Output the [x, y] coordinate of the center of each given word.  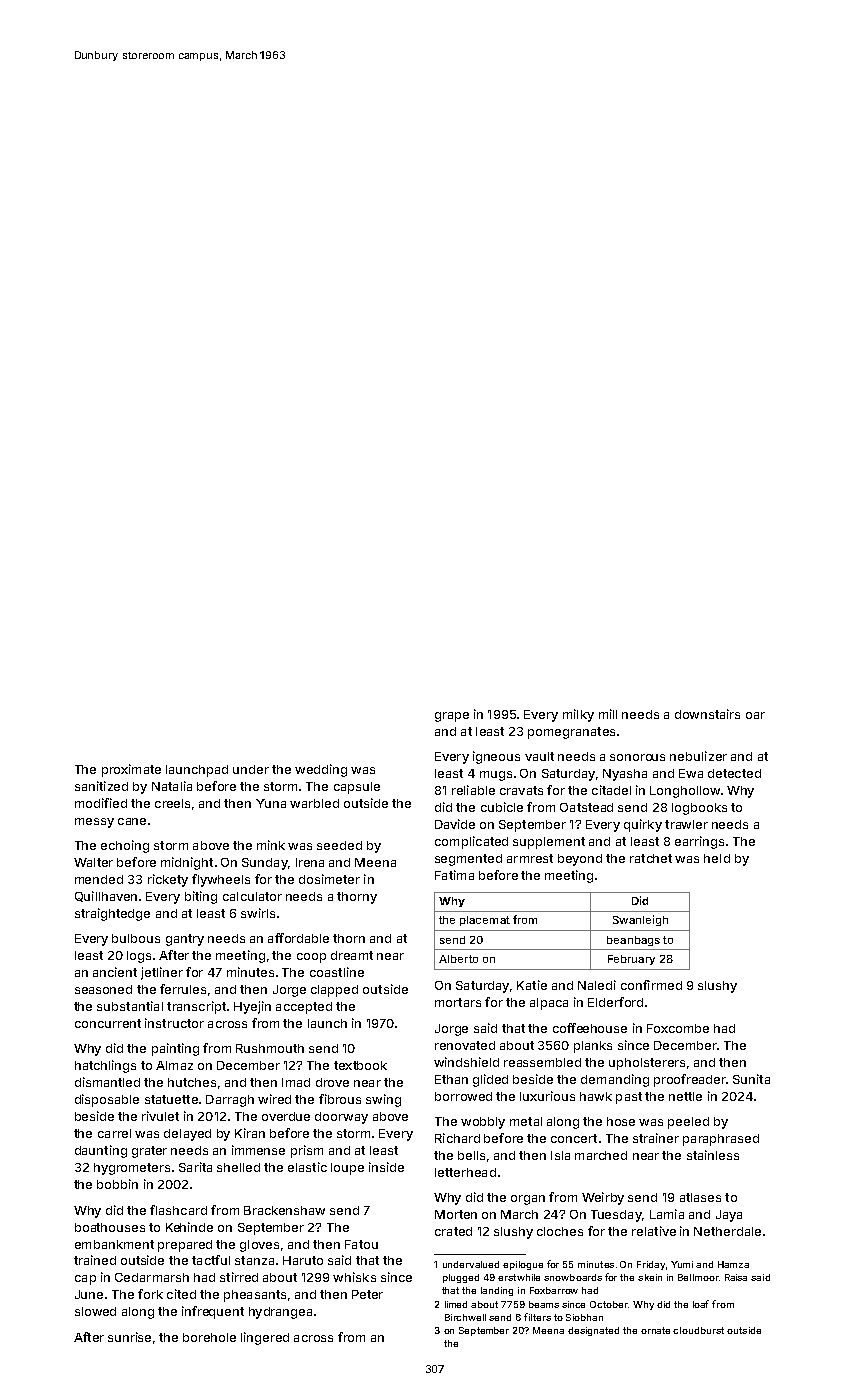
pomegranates [571, 733]
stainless [713, 1155]
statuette [171, 1099]
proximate [131, 770]
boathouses [110, 1227]
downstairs [707, 714]
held [717, 858]
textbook [360, 1065]
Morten [456, 1214]
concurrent [108, 1023]
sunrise [129, 1337]
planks [593, 1047]
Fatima [454, 875]
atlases [700, 1197]
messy [94, 823]
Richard [457, 1138]
